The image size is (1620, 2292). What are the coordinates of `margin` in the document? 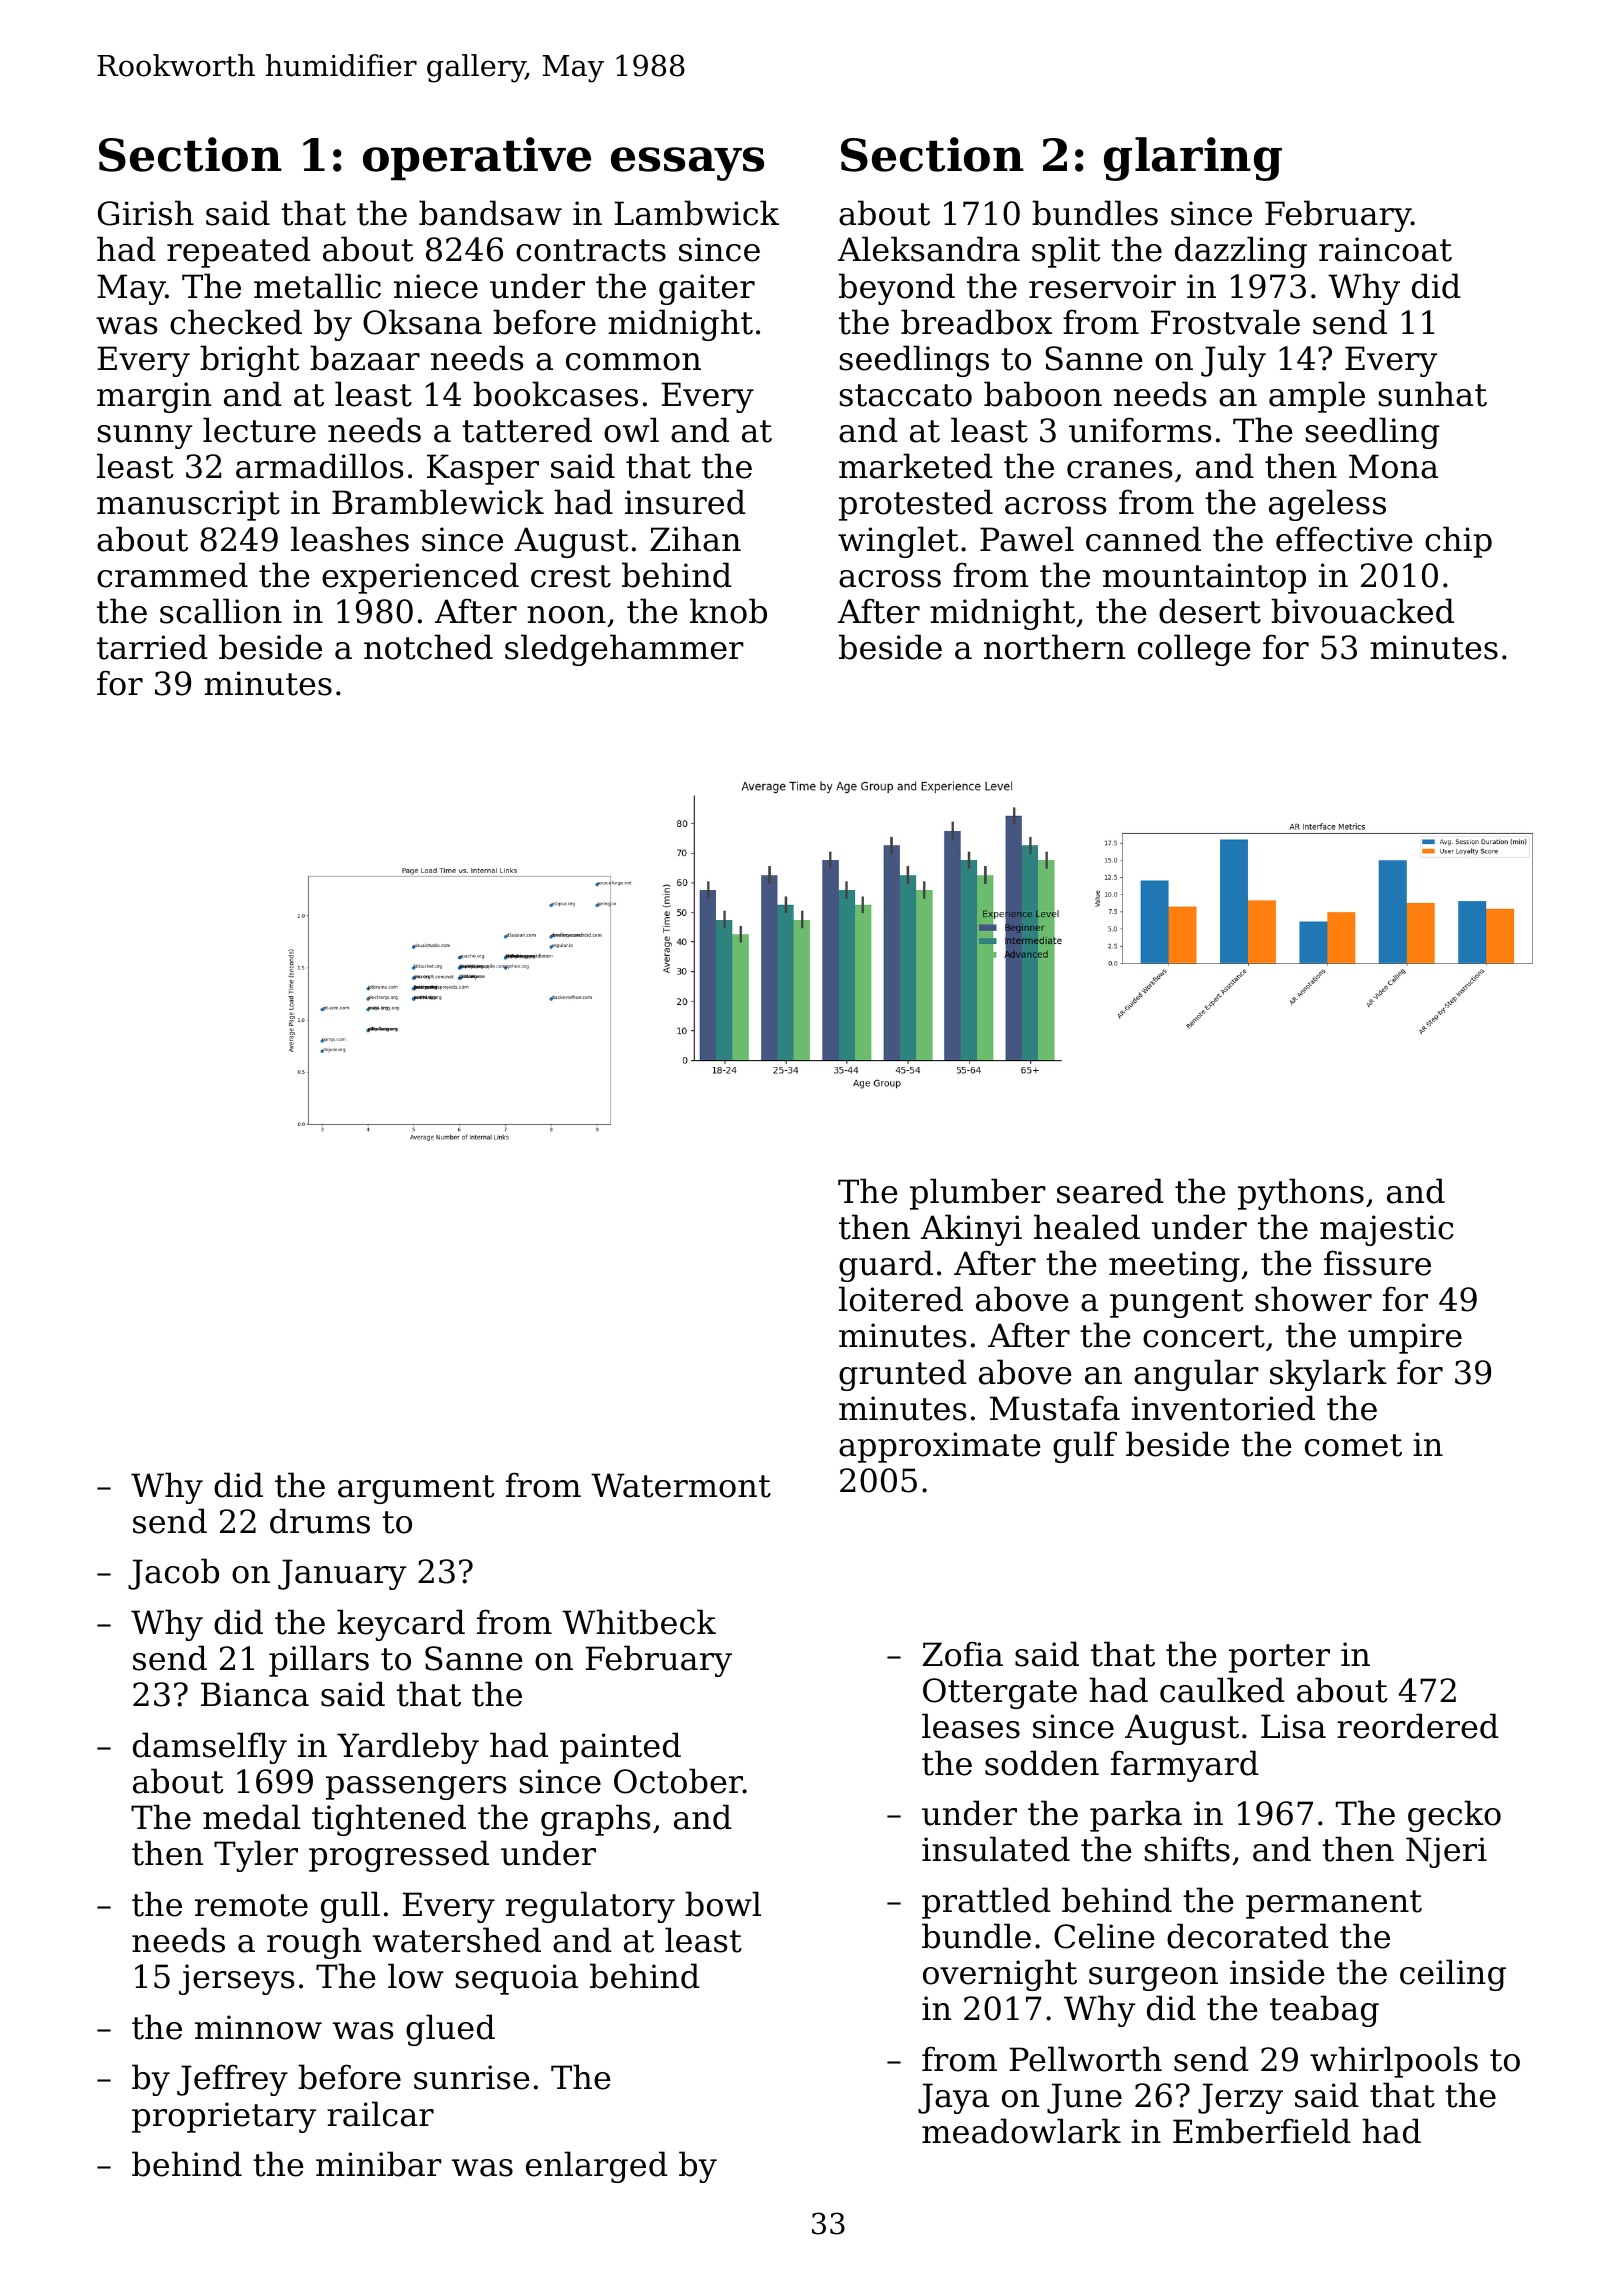 It's located at (154, 397).
